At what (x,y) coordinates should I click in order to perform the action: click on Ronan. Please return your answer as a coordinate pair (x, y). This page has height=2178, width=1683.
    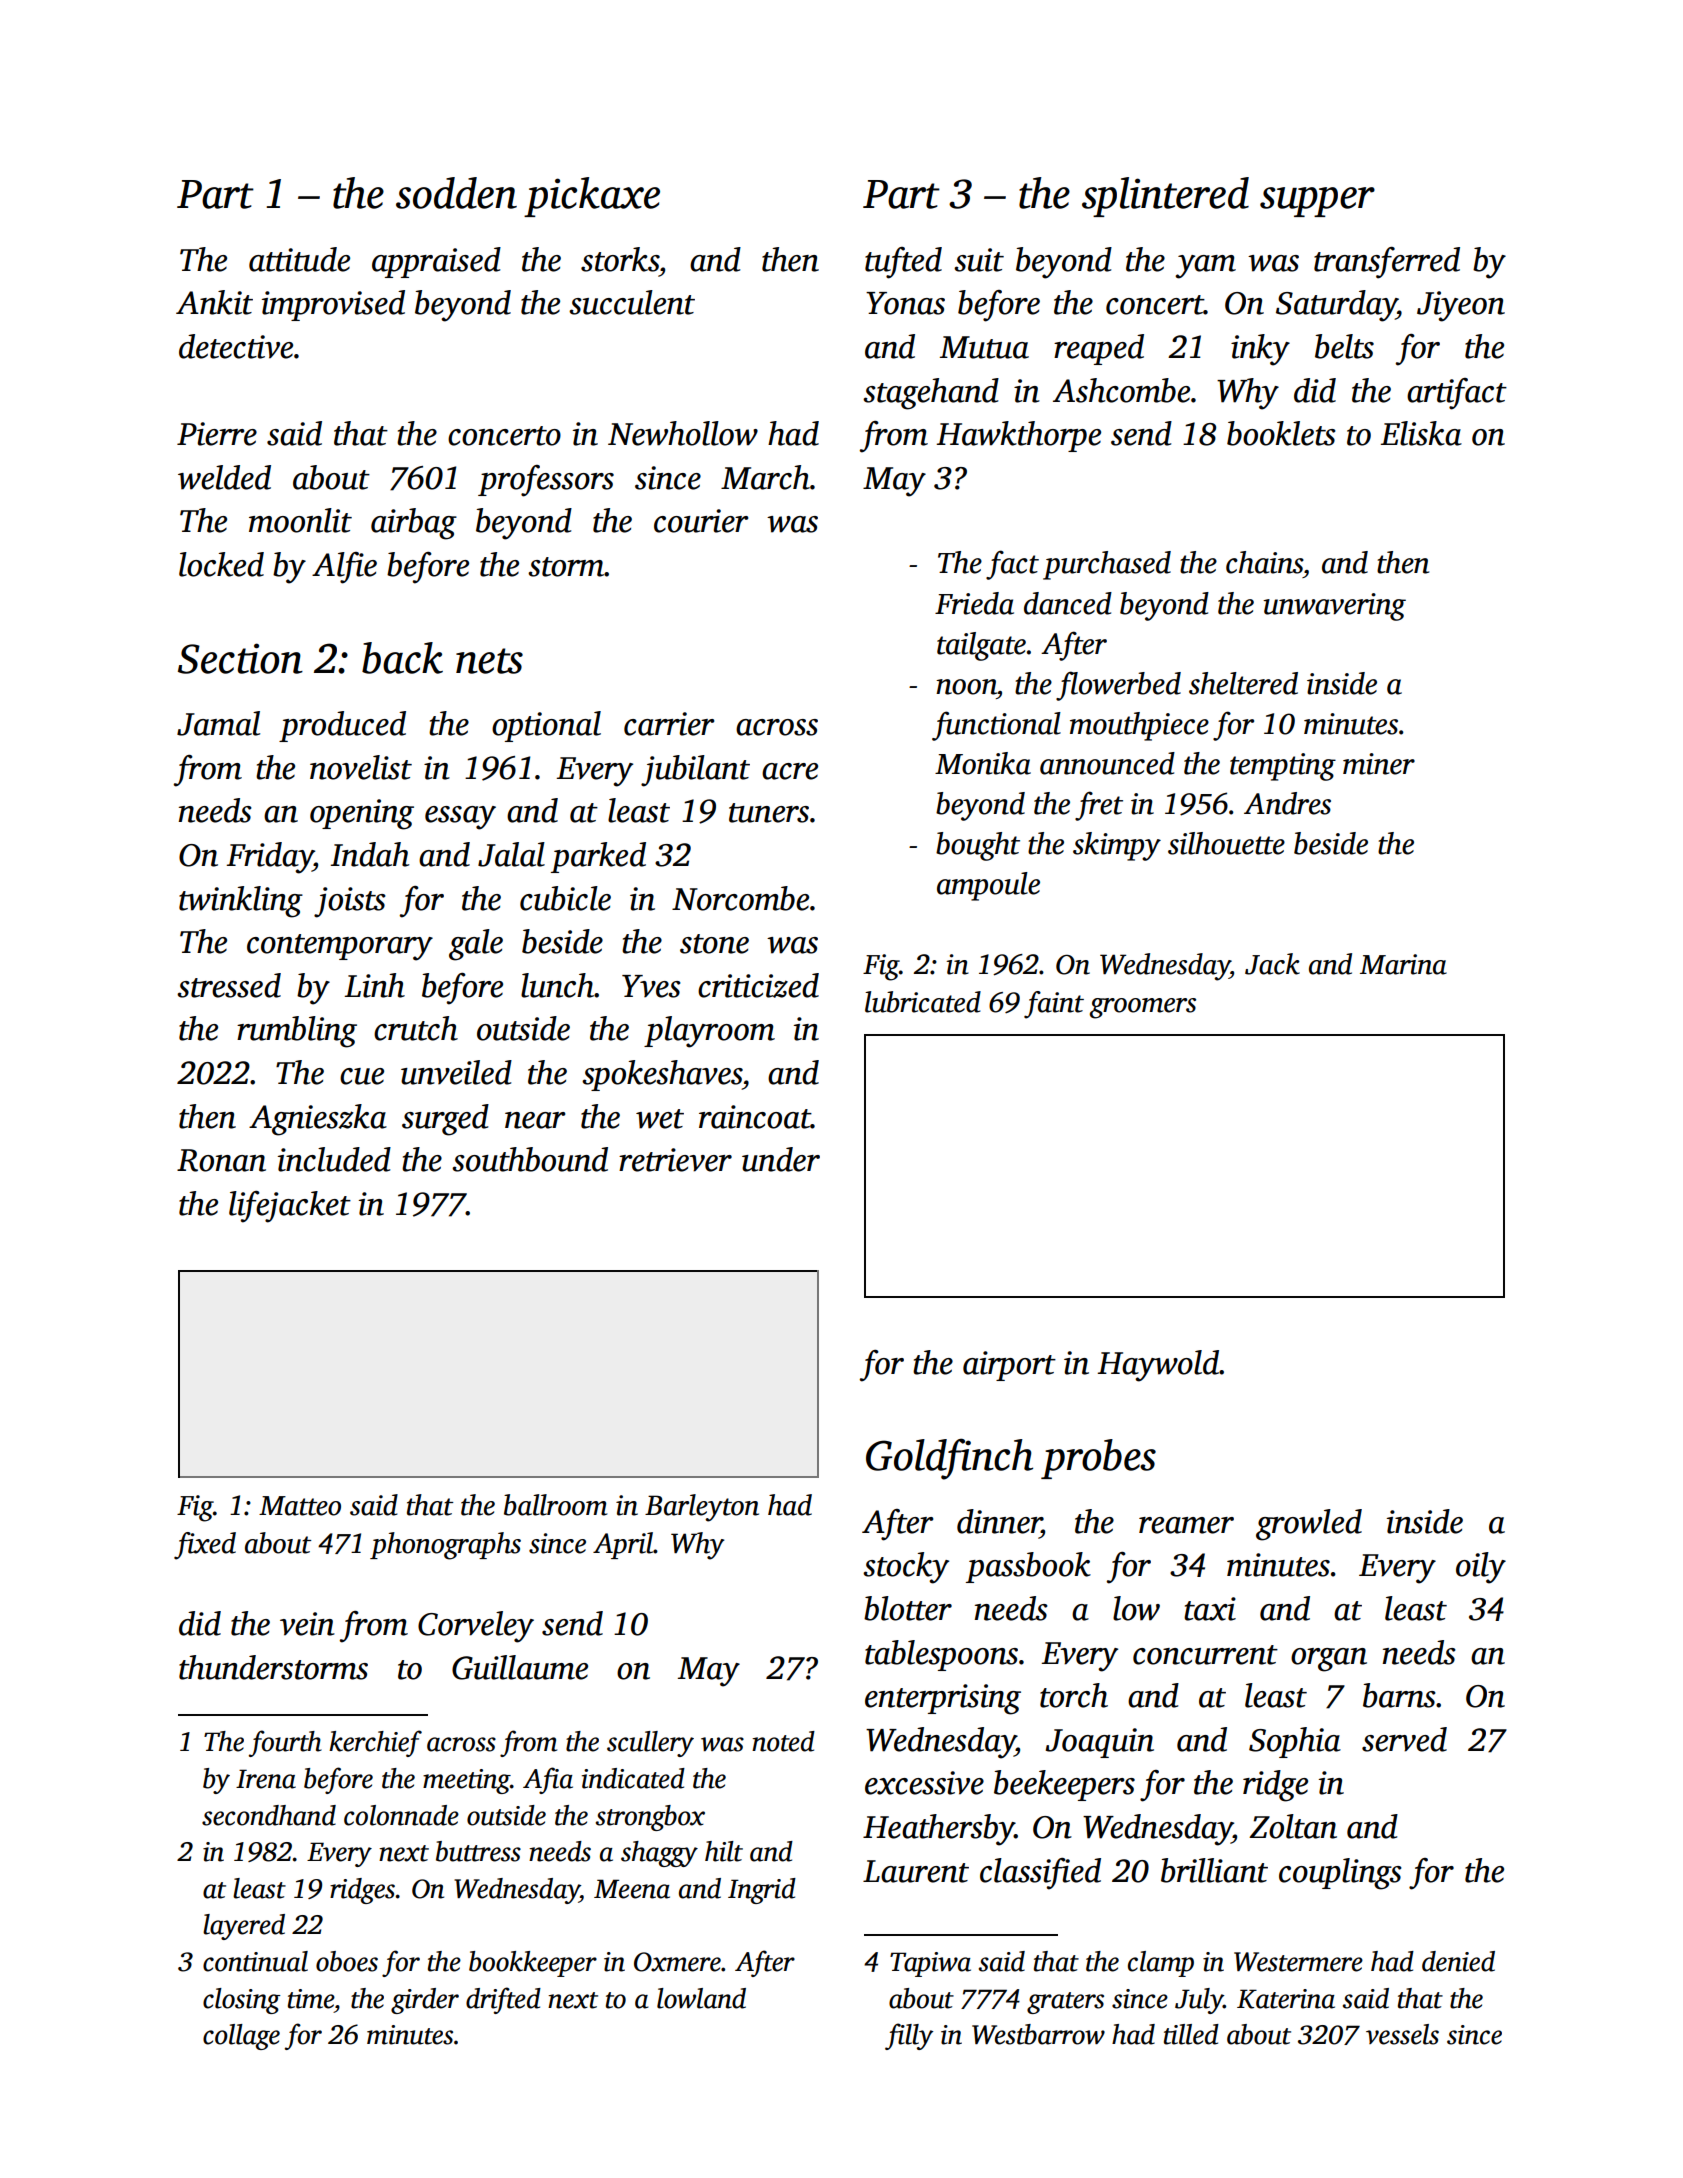
    Looking at the image, I should click on (221, 1160).
